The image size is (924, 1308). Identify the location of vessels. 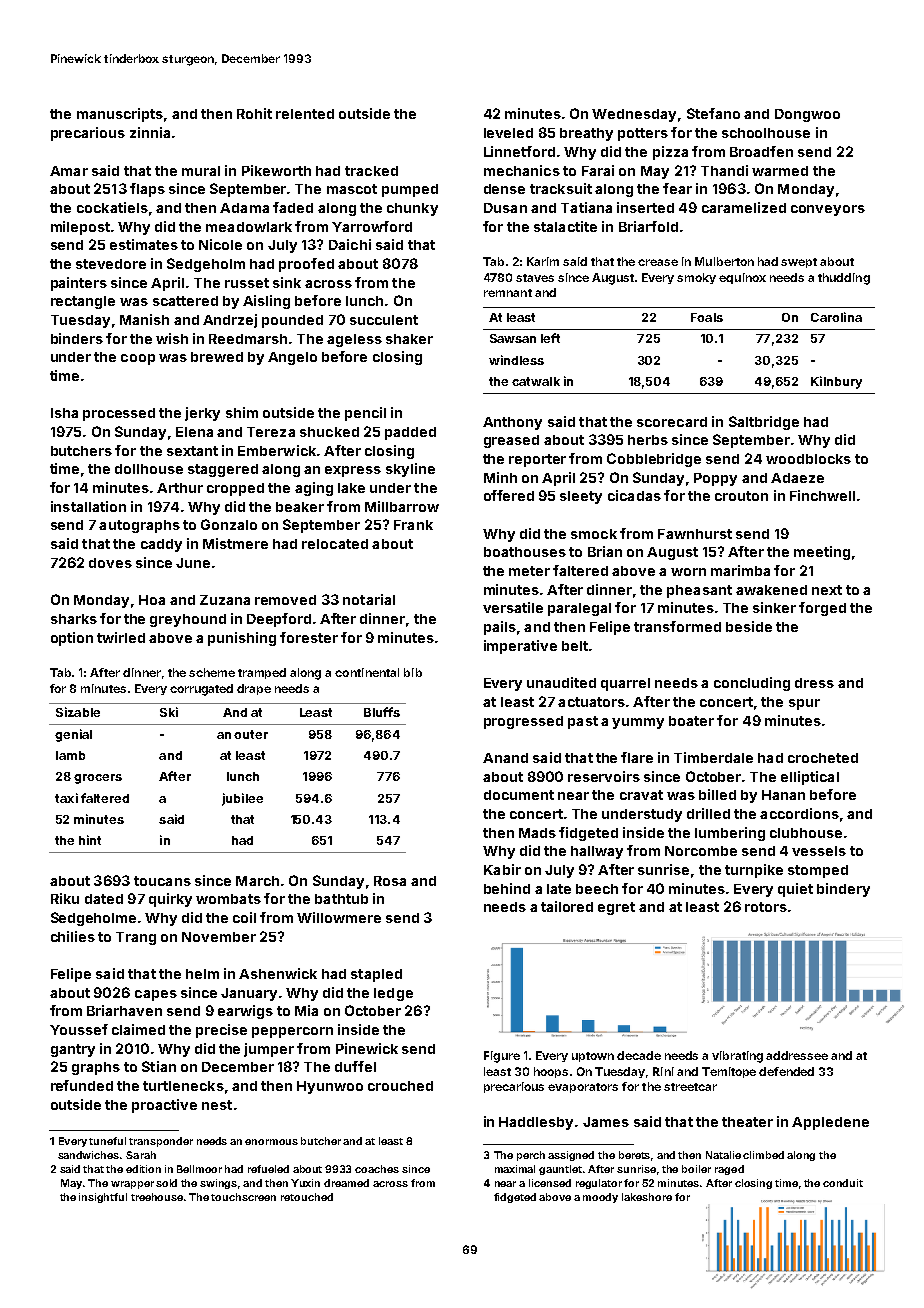
(819, 851).
